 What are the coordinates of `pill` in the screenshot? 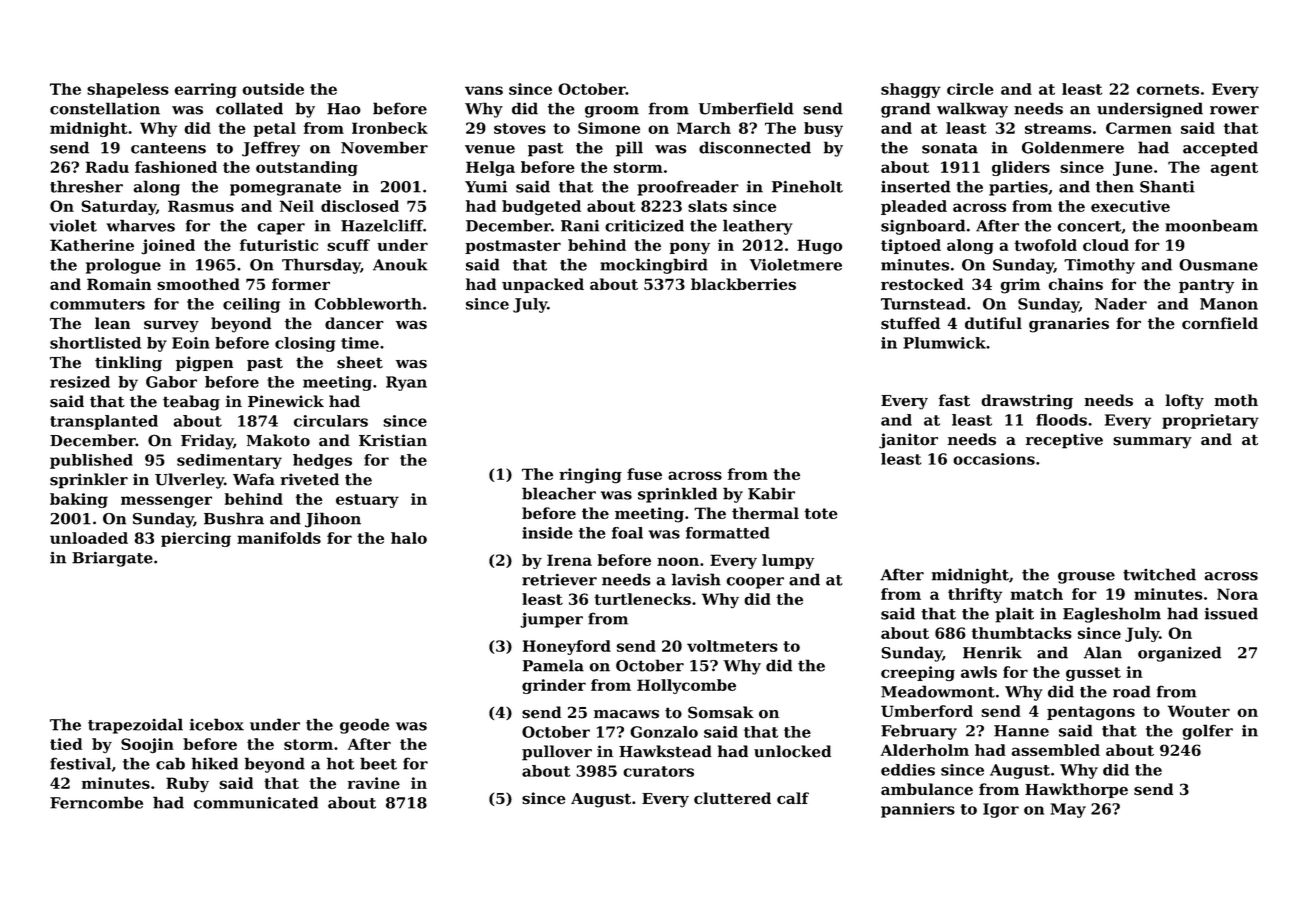 It's located at (629, 149).
